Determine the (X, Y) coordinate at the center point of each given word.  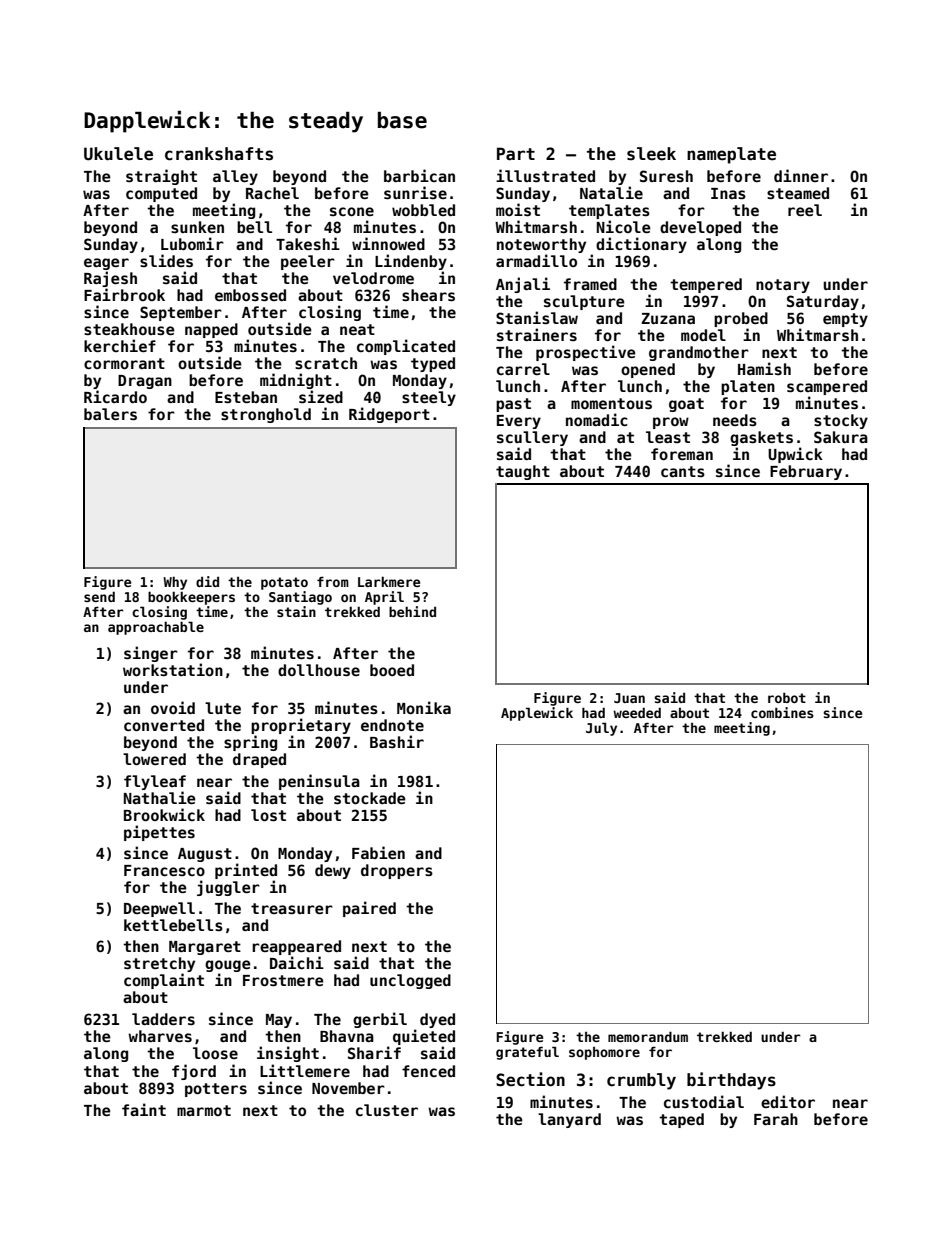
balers (110, 414)
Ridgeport (389, 415)
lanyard (569, 1120)
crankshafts (219, 154)
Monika (424, 707)
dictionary (641, 245)
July (601, 729)
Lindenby (411, 262)
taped (681, 1120)
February (806, 472)
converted (164, 725)
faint (144, 1109)
